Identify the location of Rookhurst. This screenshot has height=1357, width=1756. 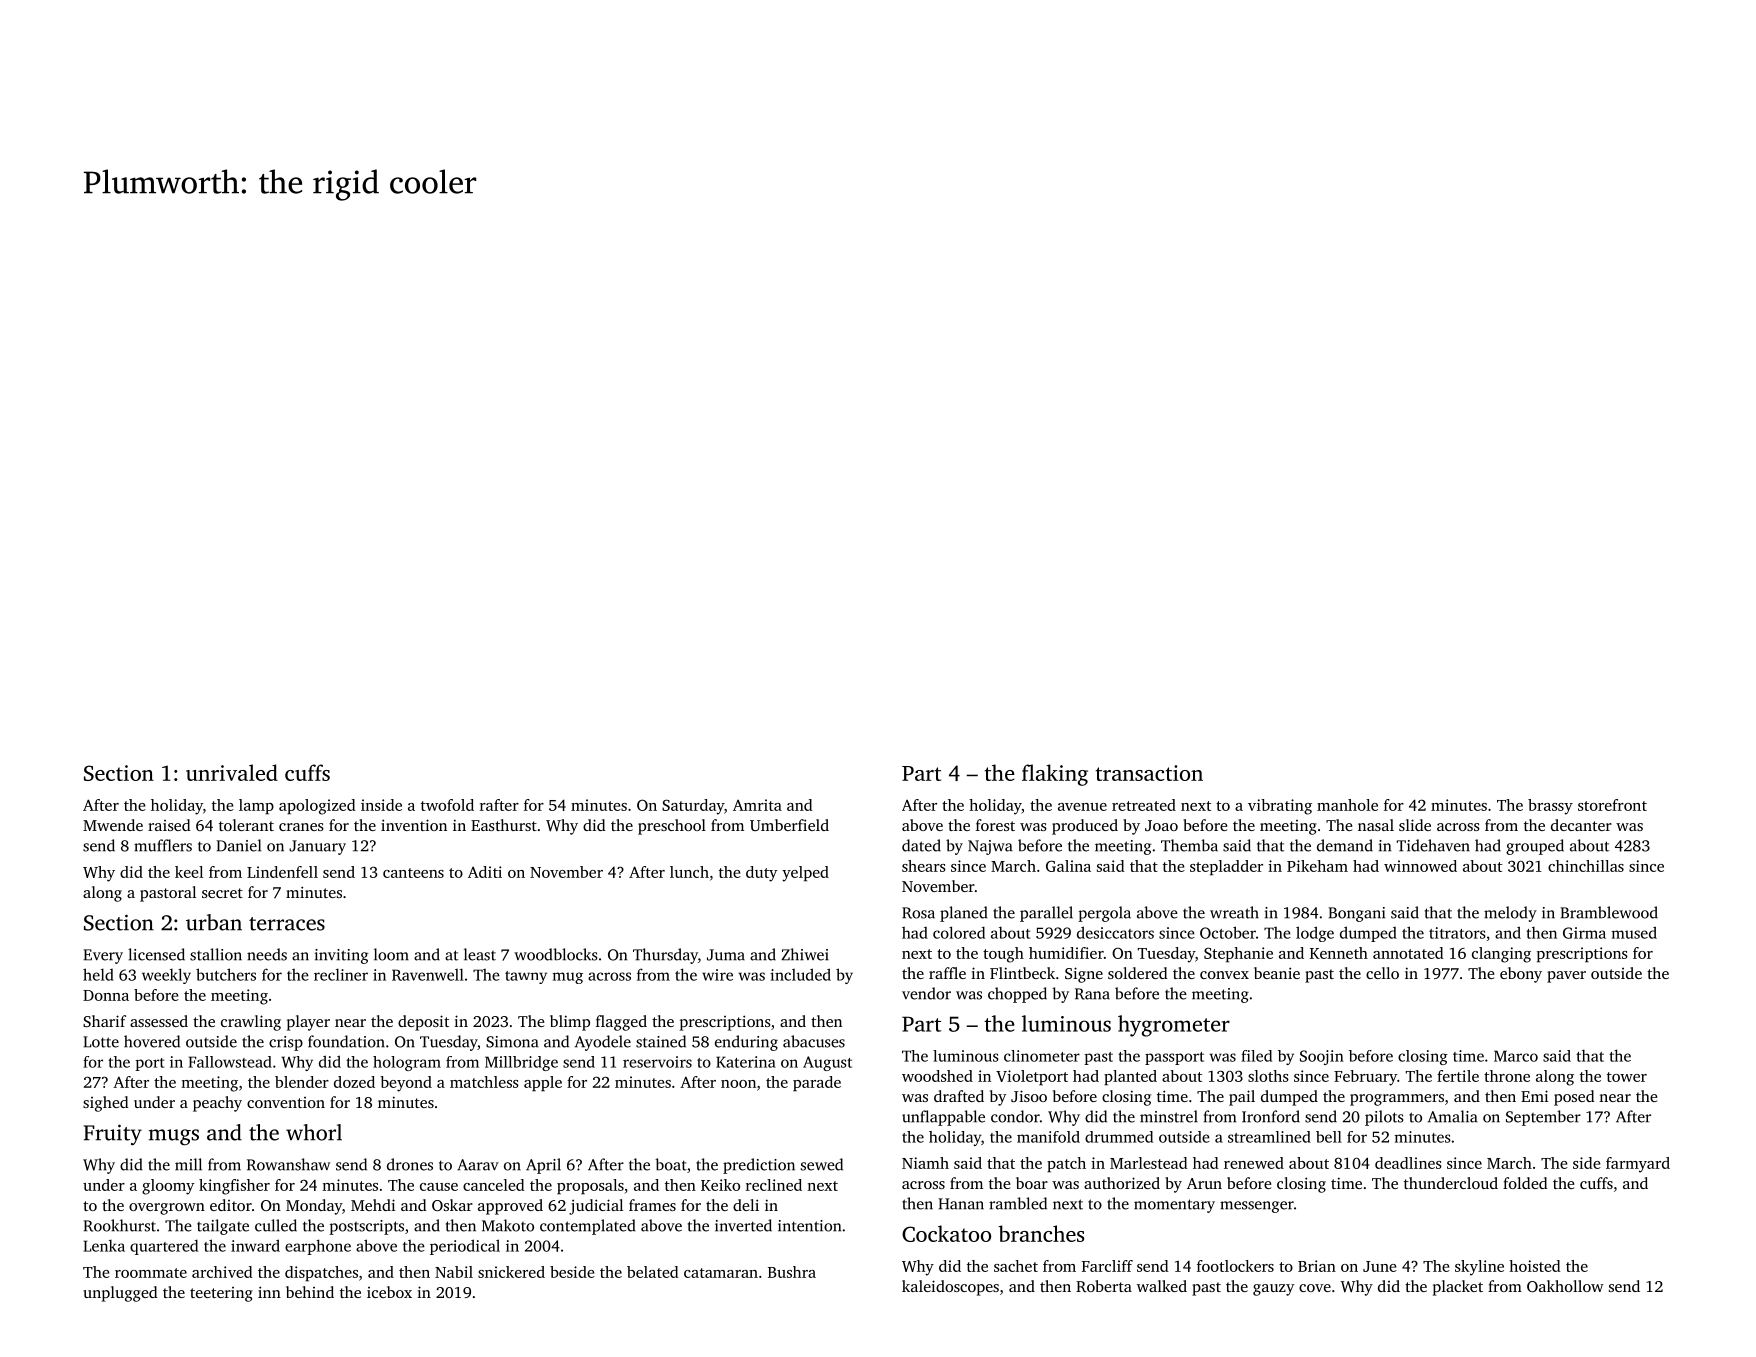
(119, 1225).
